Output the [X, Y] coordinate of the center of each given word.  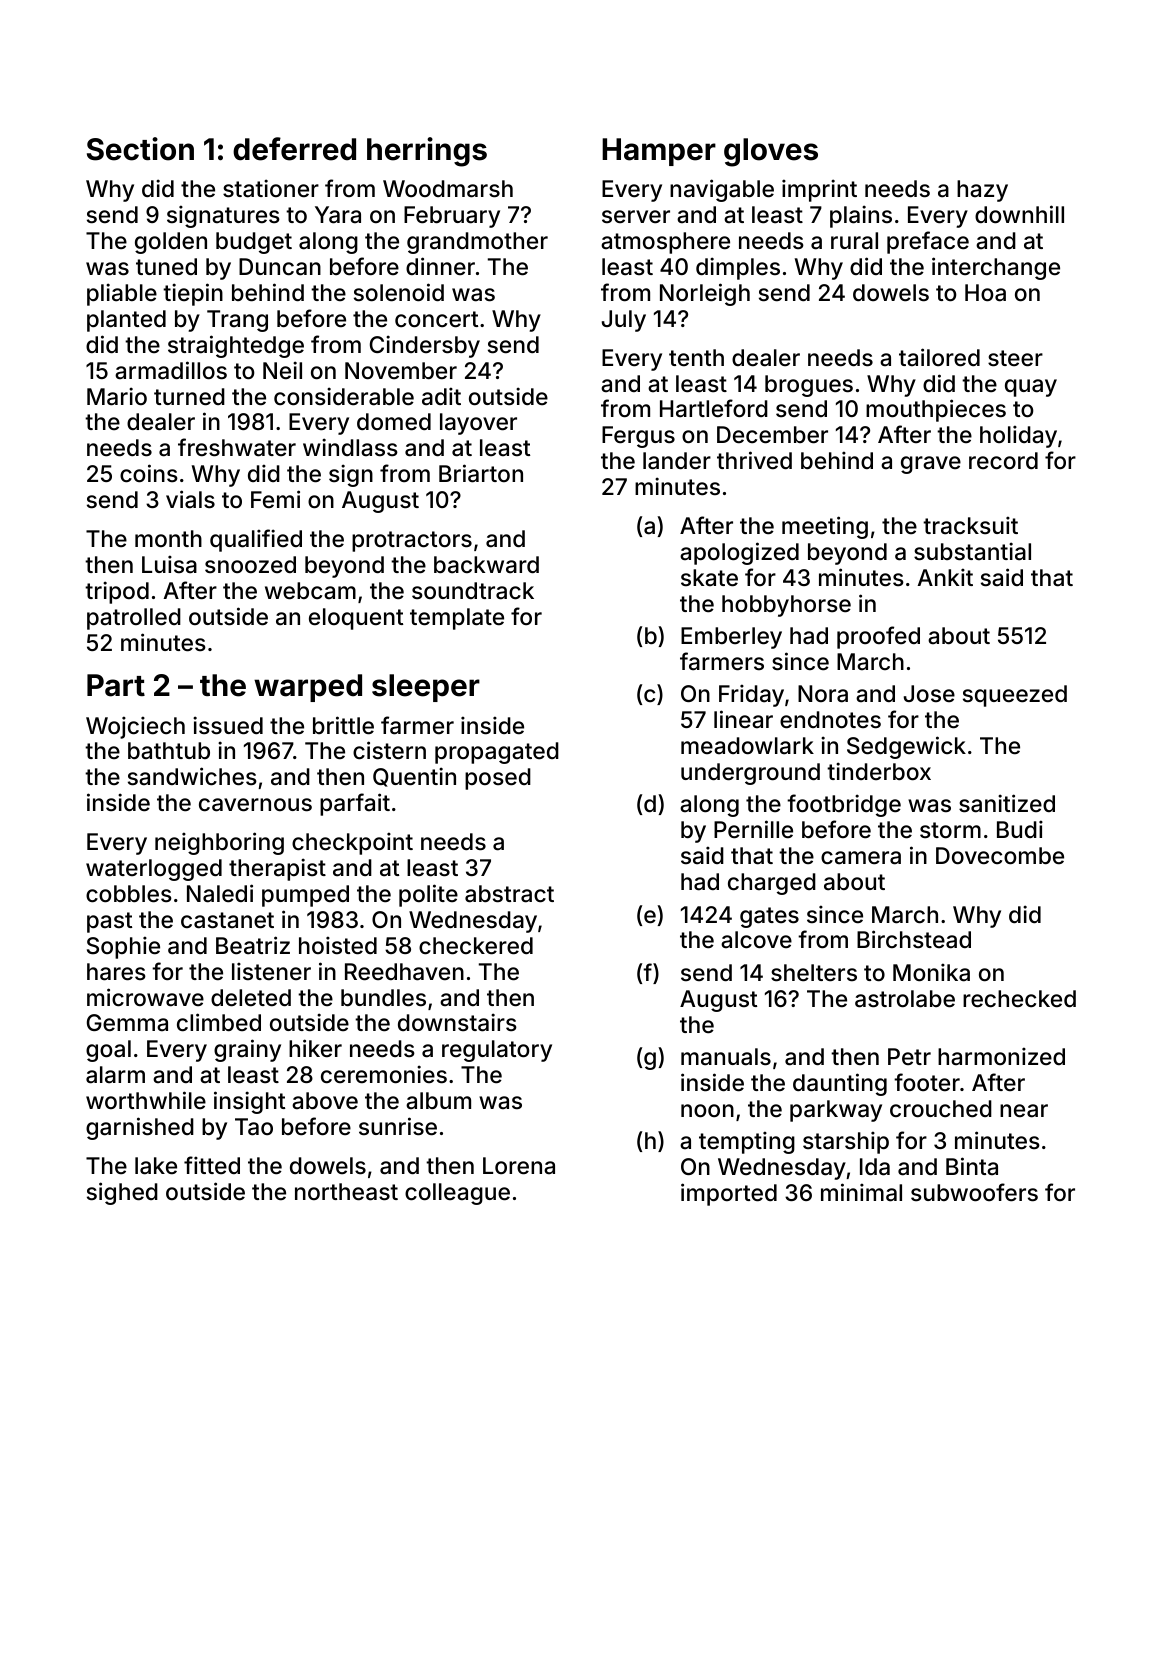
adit [441, 396]
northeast [346, 1192]
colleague [457, 1194]
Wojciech [135, 727]
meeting [825, 527]
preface [928, 242]
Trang [237, 321]
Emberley [731, 638]
